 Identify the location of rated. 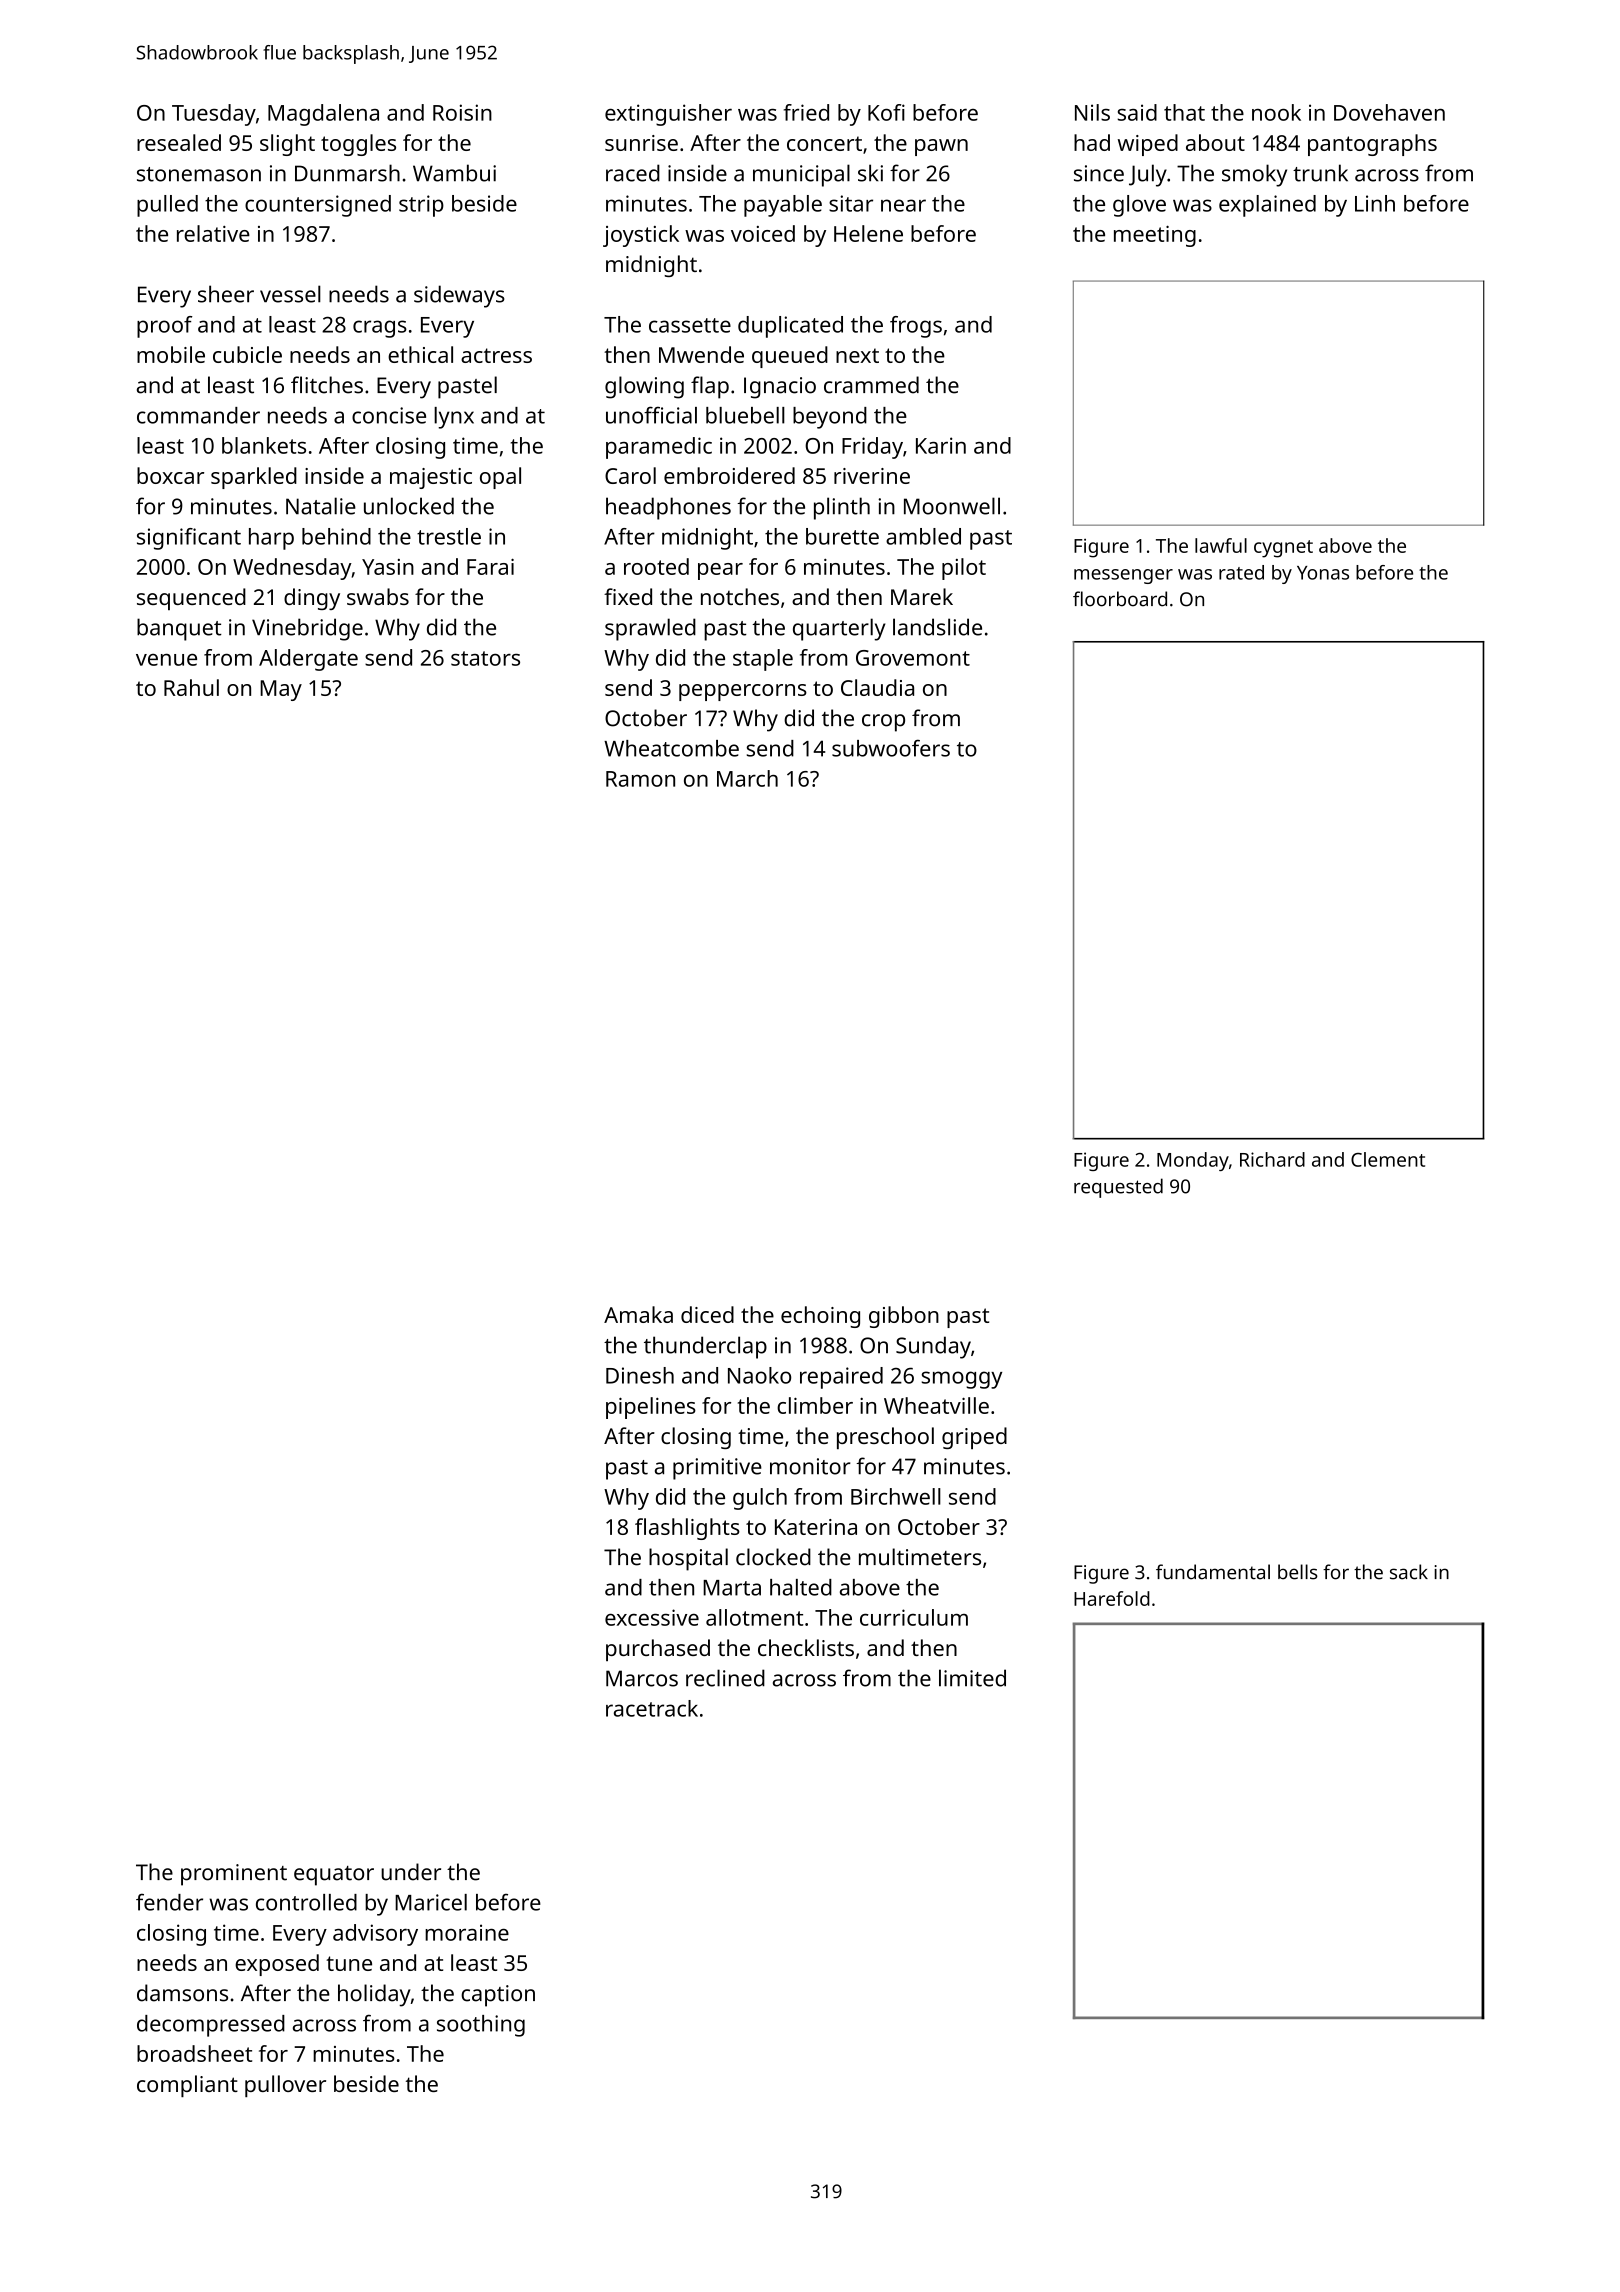
(1241, 572).
